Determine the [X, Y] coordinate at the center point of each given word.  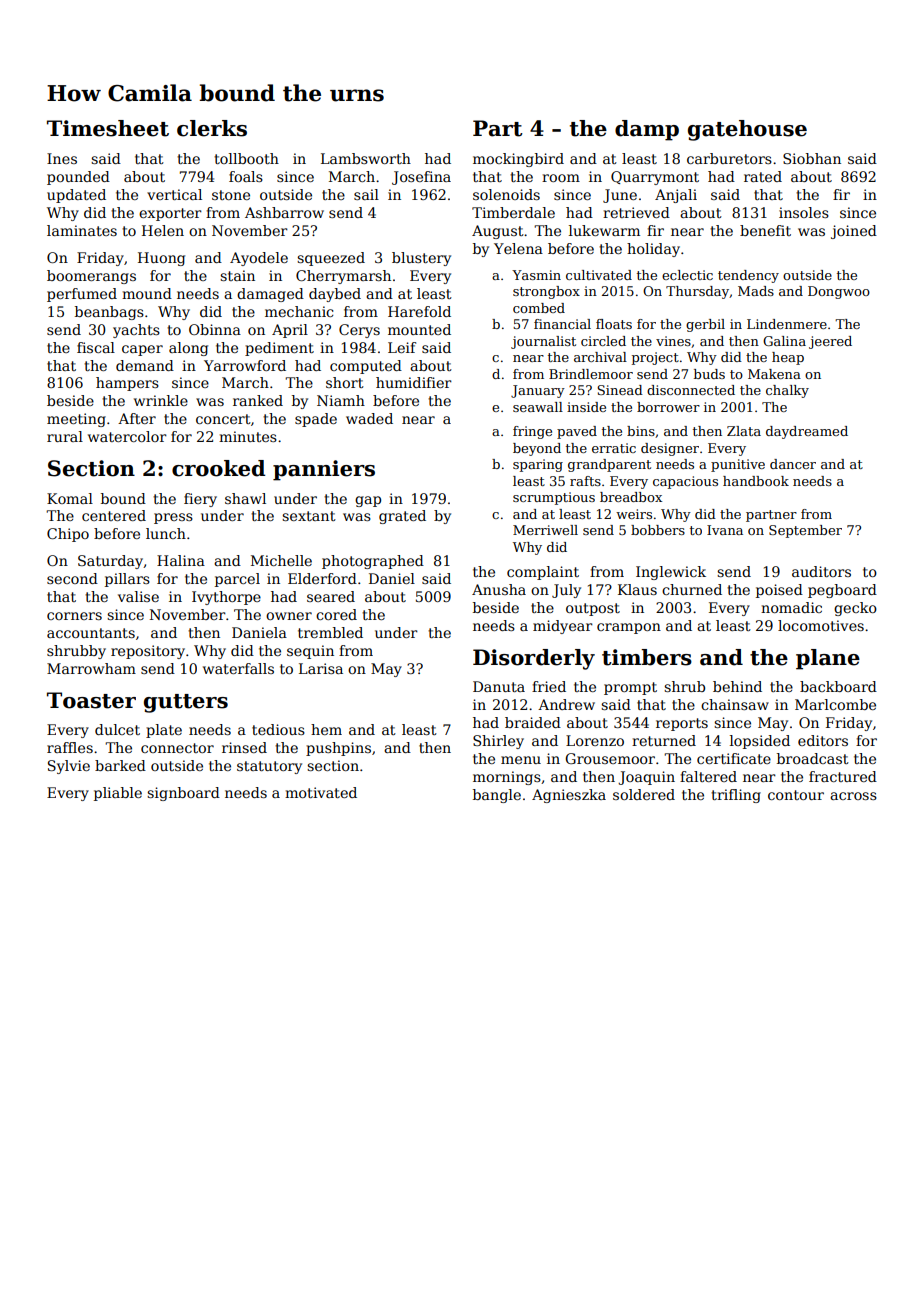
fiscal [96, 347]
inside [586, 407]
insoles [804, 212]
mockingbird [518, 160]
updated [76, 196]
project [655, 358]
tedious [278, 729]
